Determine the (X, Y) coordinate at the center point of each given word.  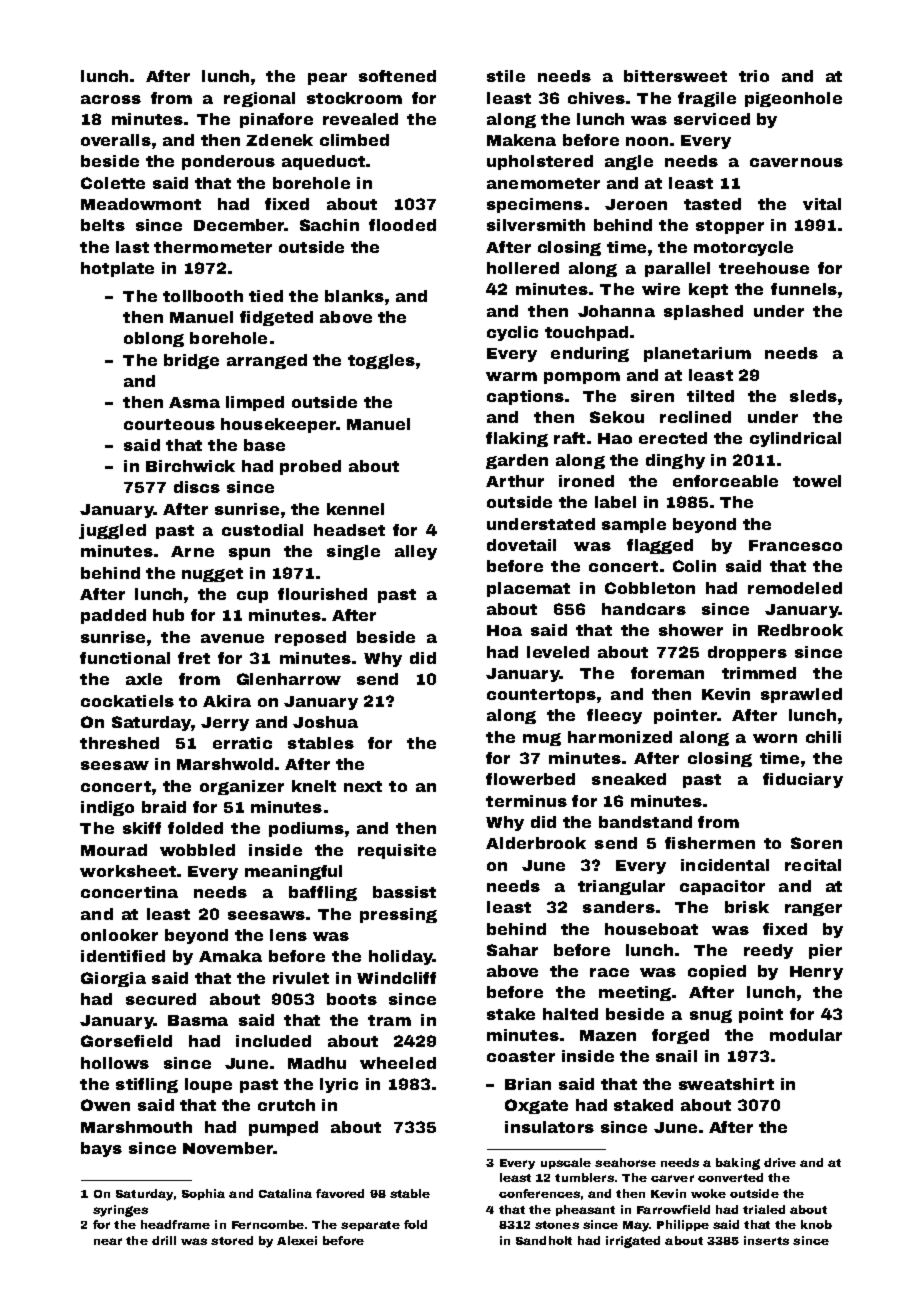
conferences (539, 1193)
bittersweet (675, 76)
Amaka (230, 956)
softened (397, 76)
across (111, 99)
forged (680, 1036)
